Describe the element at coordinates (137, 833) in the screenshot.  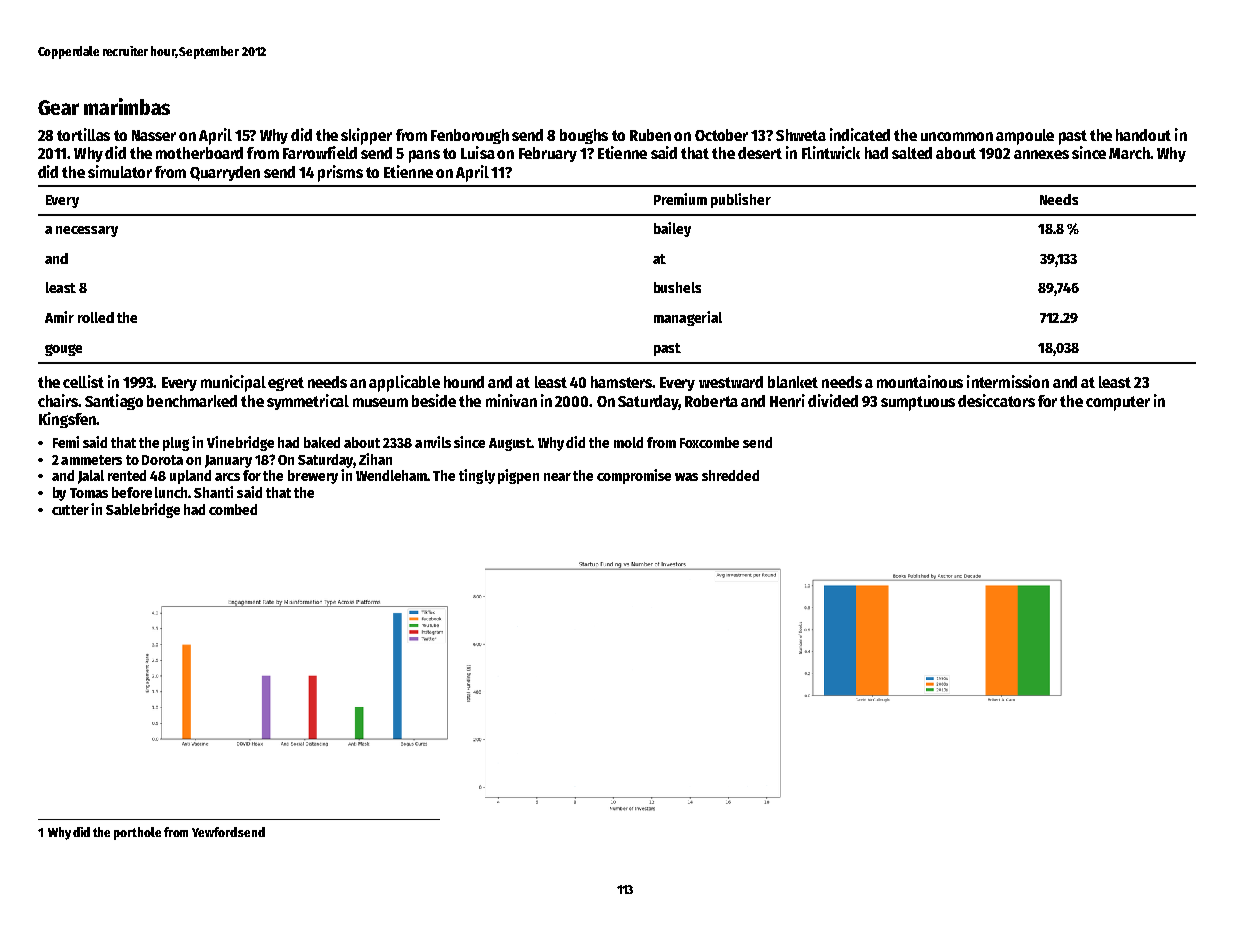
I see `porthole` at that location.
